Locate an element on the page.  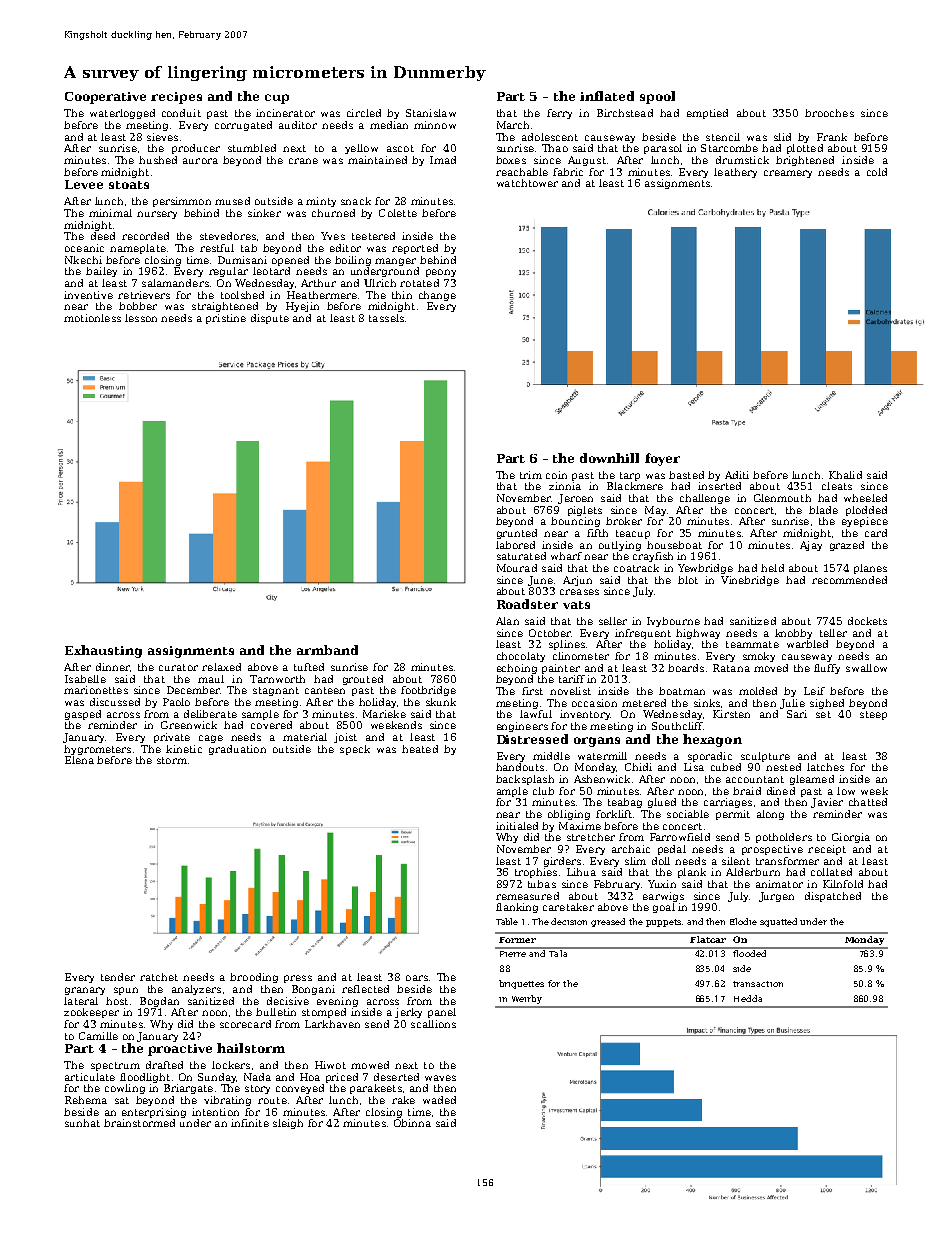
Hedda is located at coordinates (748, 998).
